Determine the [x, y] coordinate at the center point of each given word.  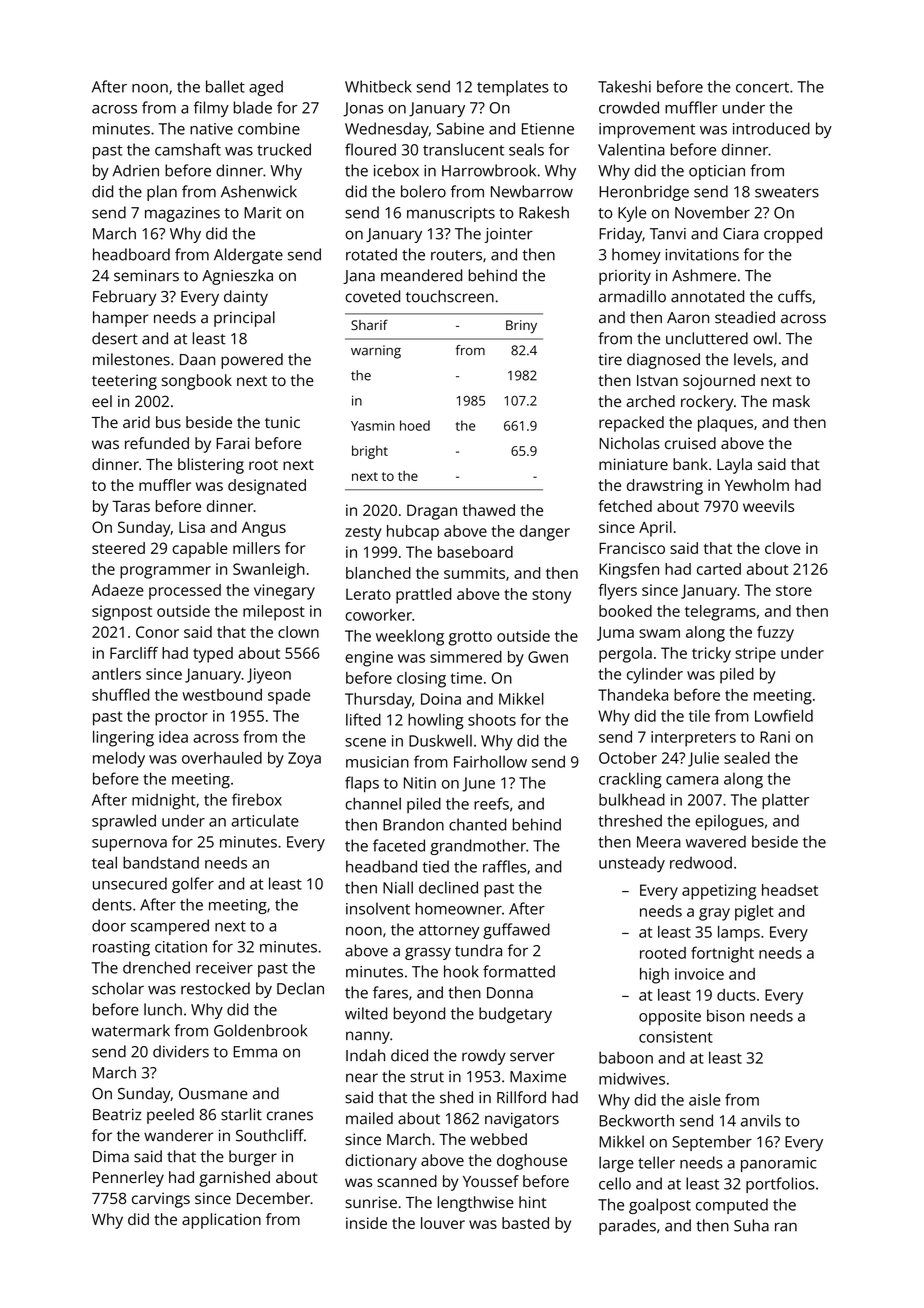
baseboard [475, 552]
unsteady [632, 865]
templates [513, 88]
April [655, 529]
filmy [211, 109]
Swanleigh [269, 571]
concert [762, 87]
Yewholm [757, 485]
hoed [415, 425]
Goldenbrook [260, 1030]
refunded [157, 443]
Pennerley [128, 1179]
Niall [398, 887]
